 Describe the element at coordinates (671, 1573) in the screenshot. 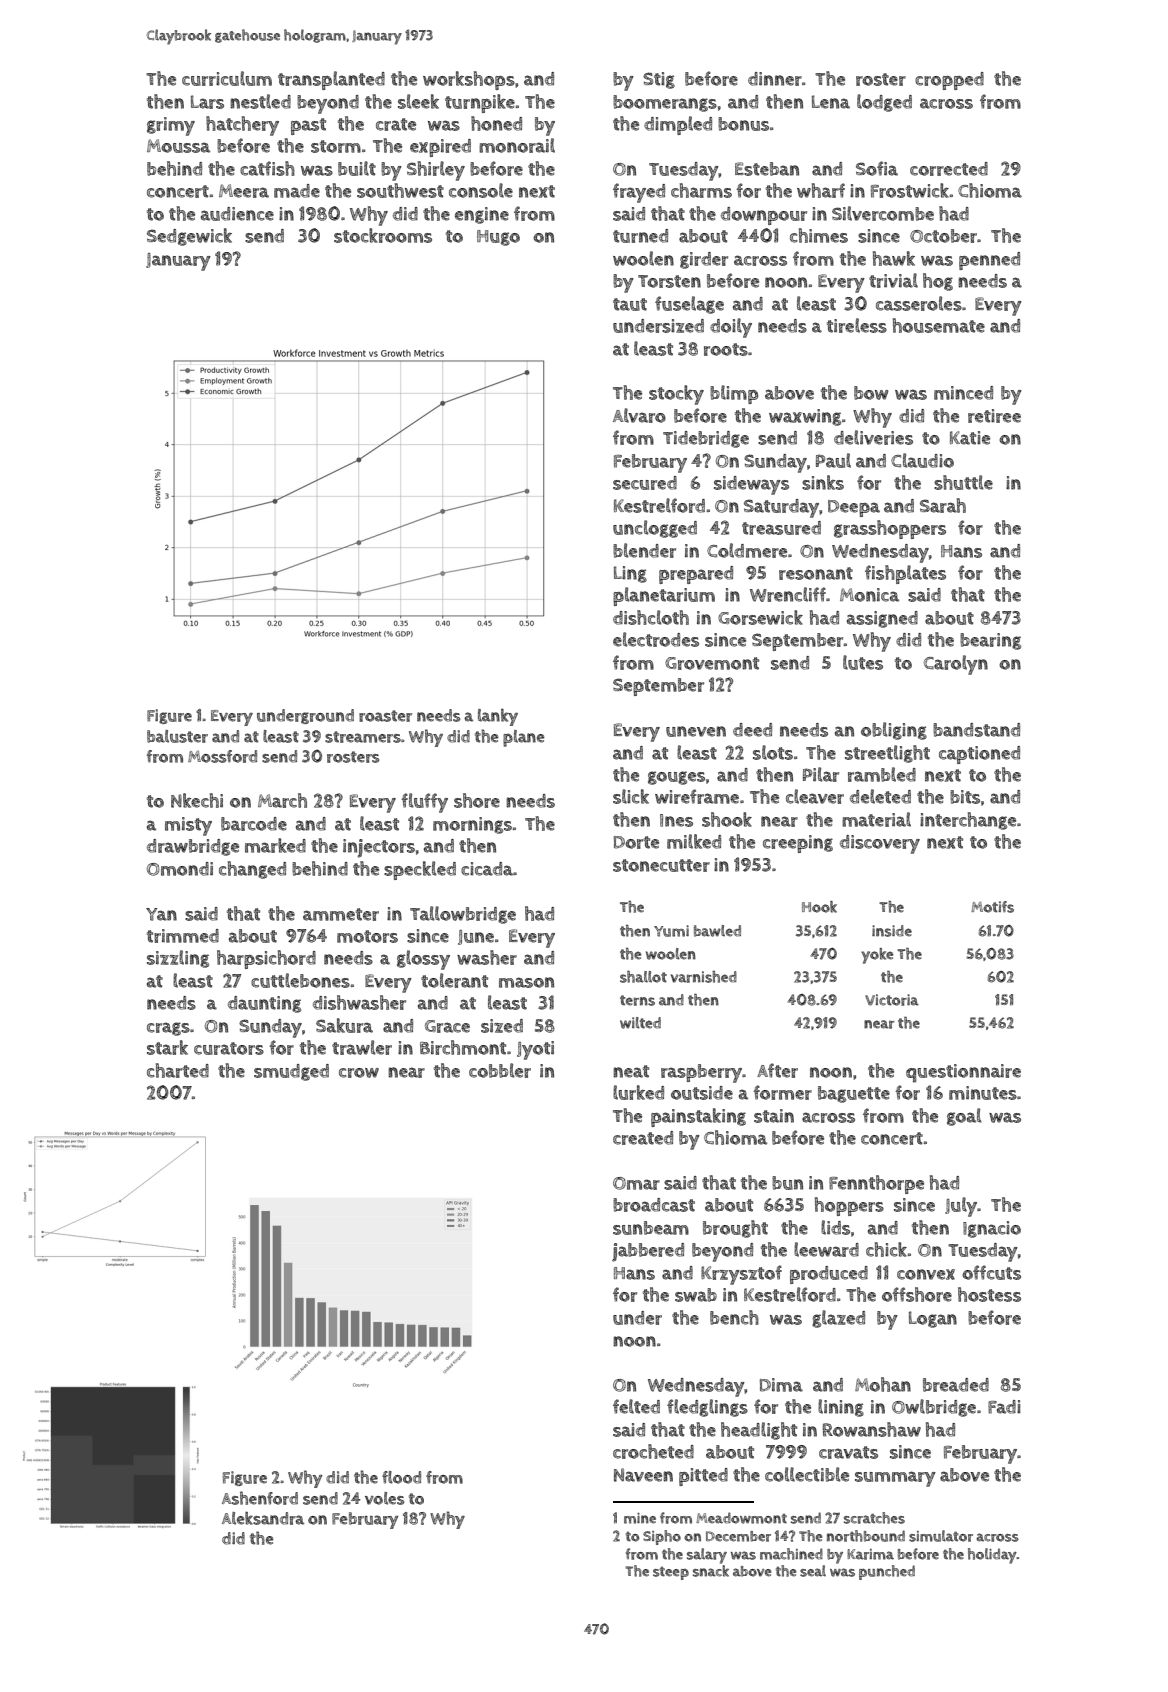

I see `steep` at that location.
